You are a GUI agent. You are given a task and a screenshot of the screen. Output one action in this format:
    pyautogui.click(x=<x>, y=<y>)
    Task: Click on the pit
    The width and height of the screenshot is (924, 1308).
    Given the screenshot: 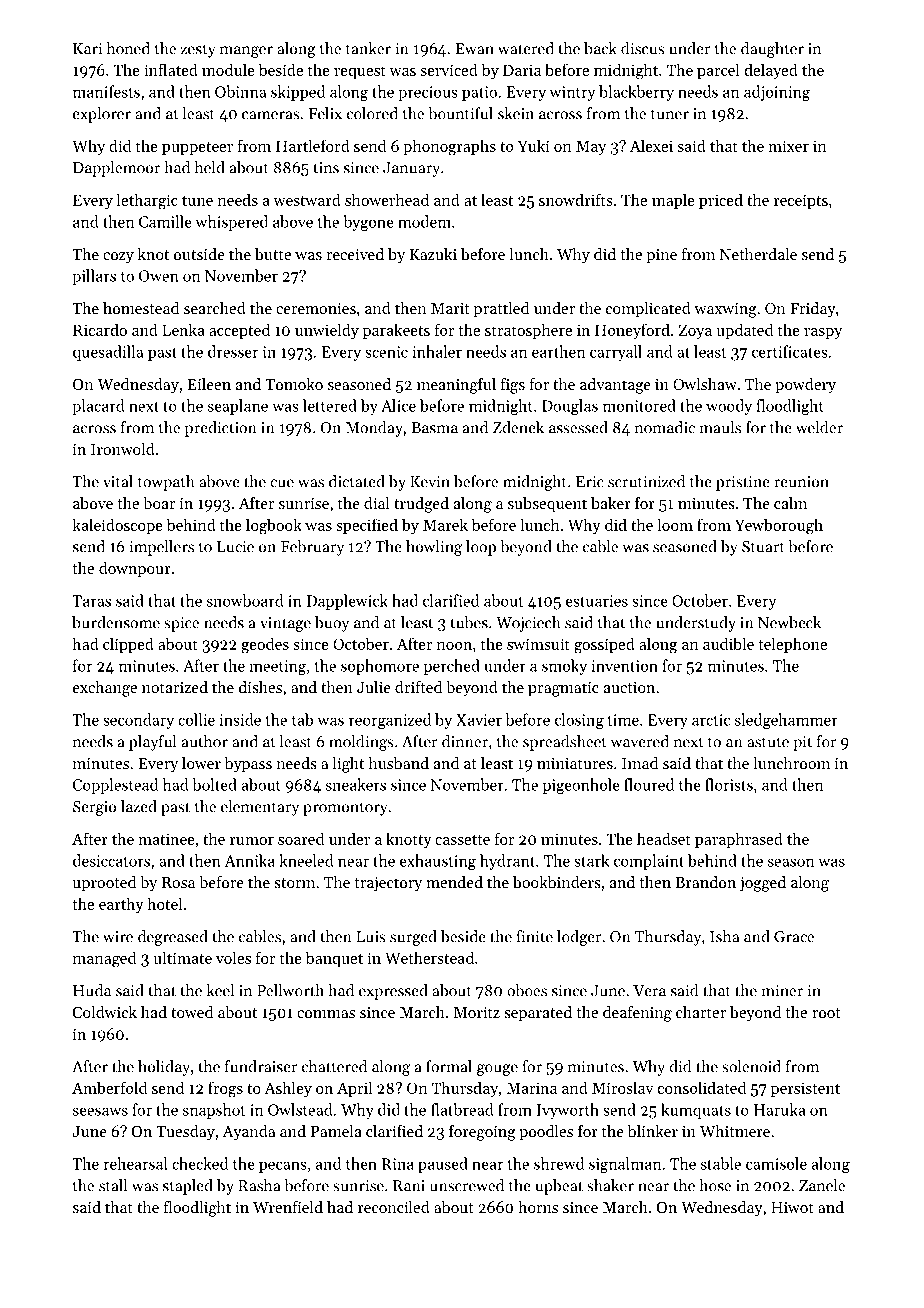 What is the action you would take?
    pyautogui.click(x=802, y=743)
